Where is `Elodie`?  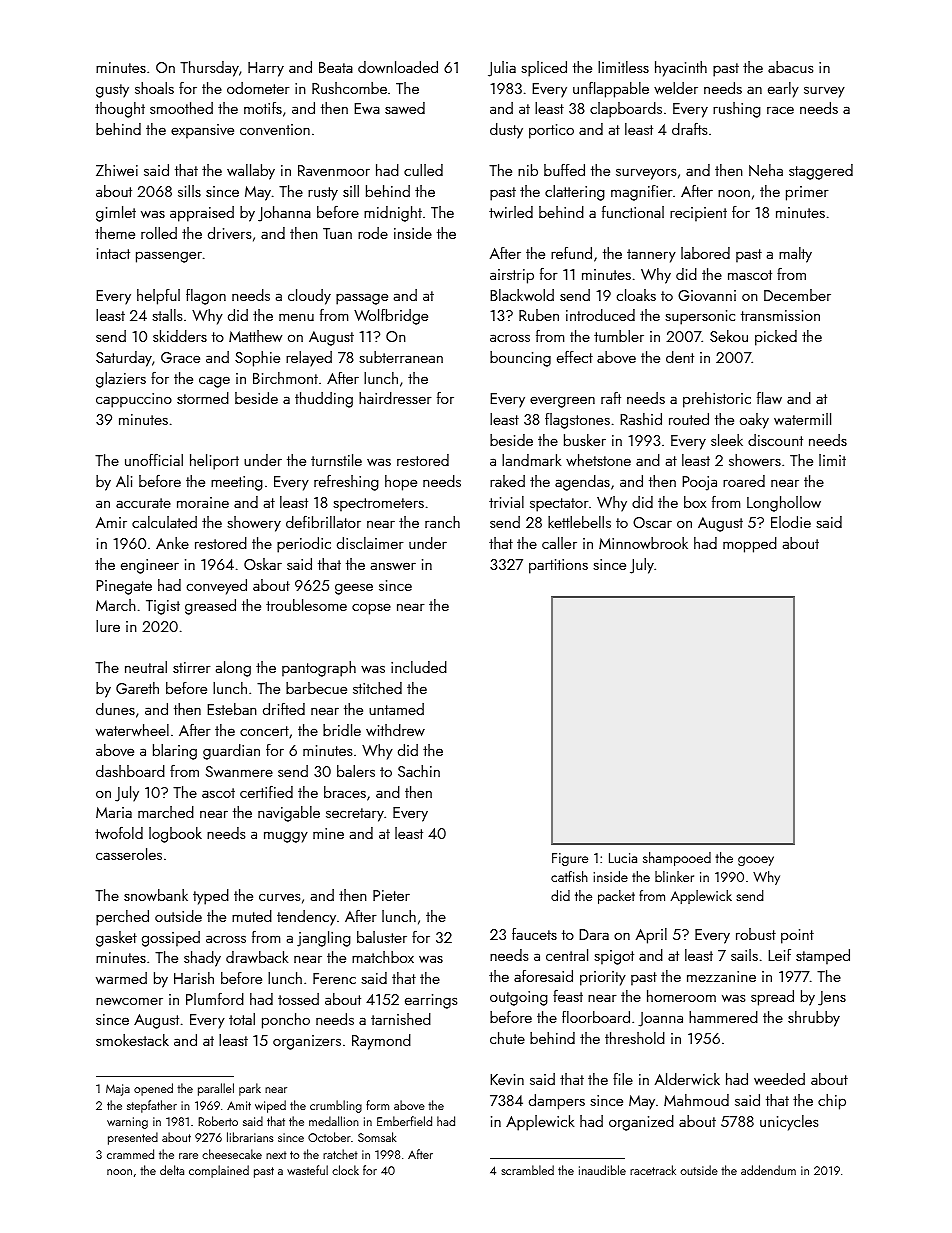 Elodie is located at coordinates (791, 522).
